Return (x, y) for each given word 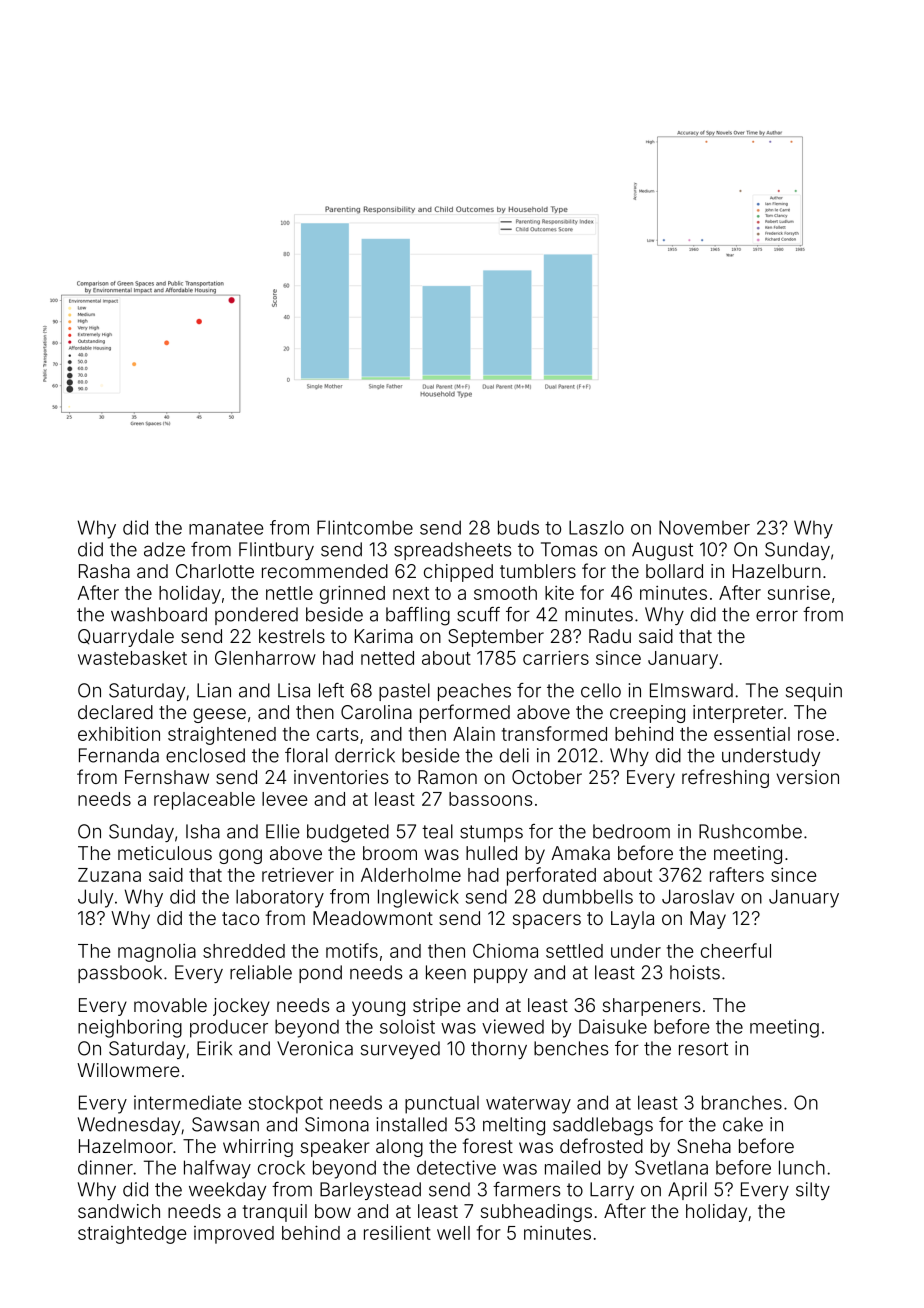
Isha (203, 831)
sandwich (119, 1211)
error (777, 616)
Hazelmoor (126, 1146)
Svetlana (671, 1167)
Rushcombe (750, 831)
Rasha (104, 571)
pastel (404, 692)
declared (115, 712)
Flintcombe (365, 527)
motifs (352, 950)
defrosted (601, 1145)
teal (437, 831)
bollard (674, 571)
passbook (120, 974)
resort (703, 1049)
